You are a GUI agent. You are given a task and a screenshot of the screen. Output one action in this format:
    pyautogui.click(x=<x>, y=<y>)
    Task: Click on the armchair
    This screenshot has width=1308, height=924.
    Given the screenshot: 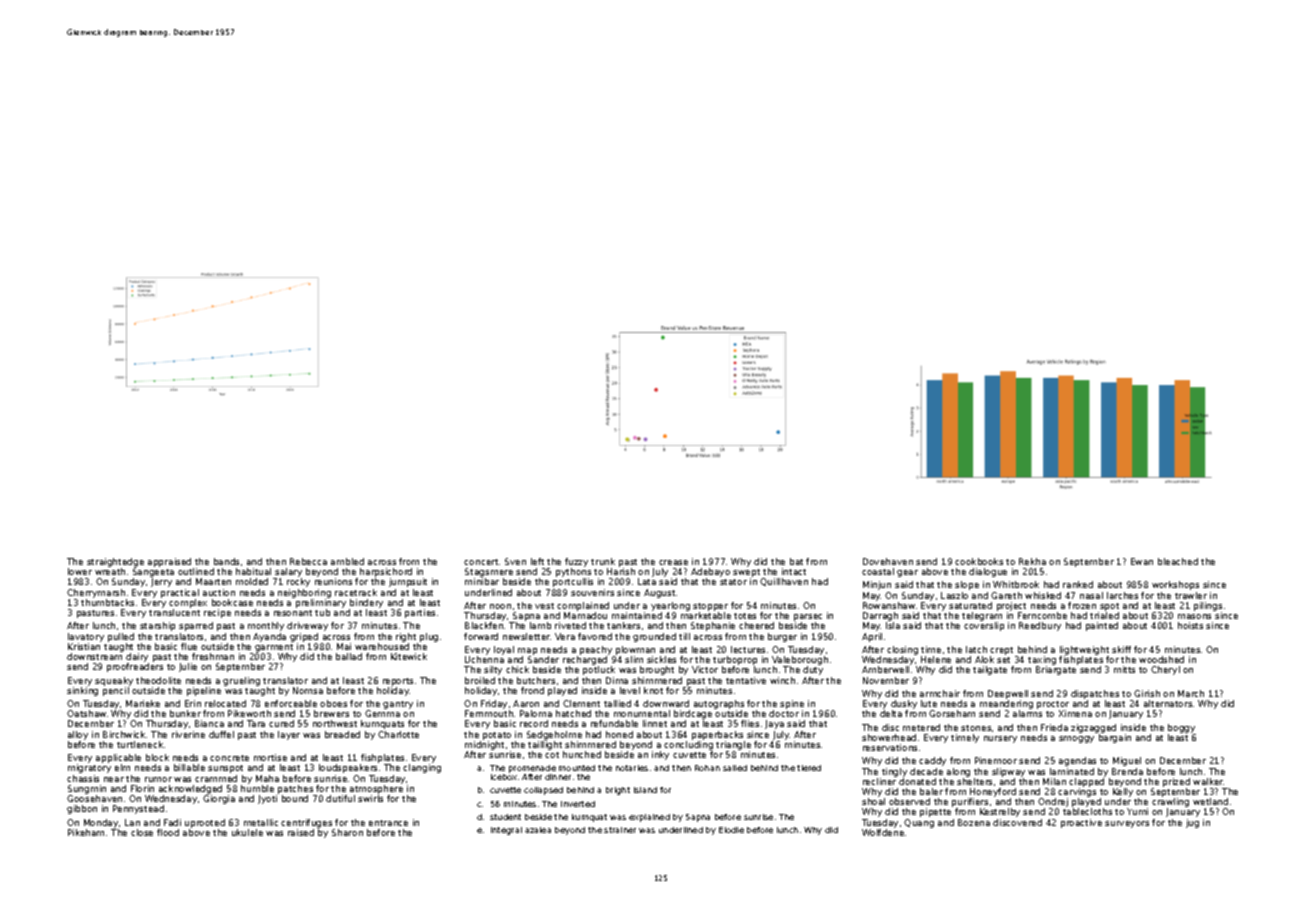 What is the action you would take?
    pyautogui.click(x=940, y=693)
